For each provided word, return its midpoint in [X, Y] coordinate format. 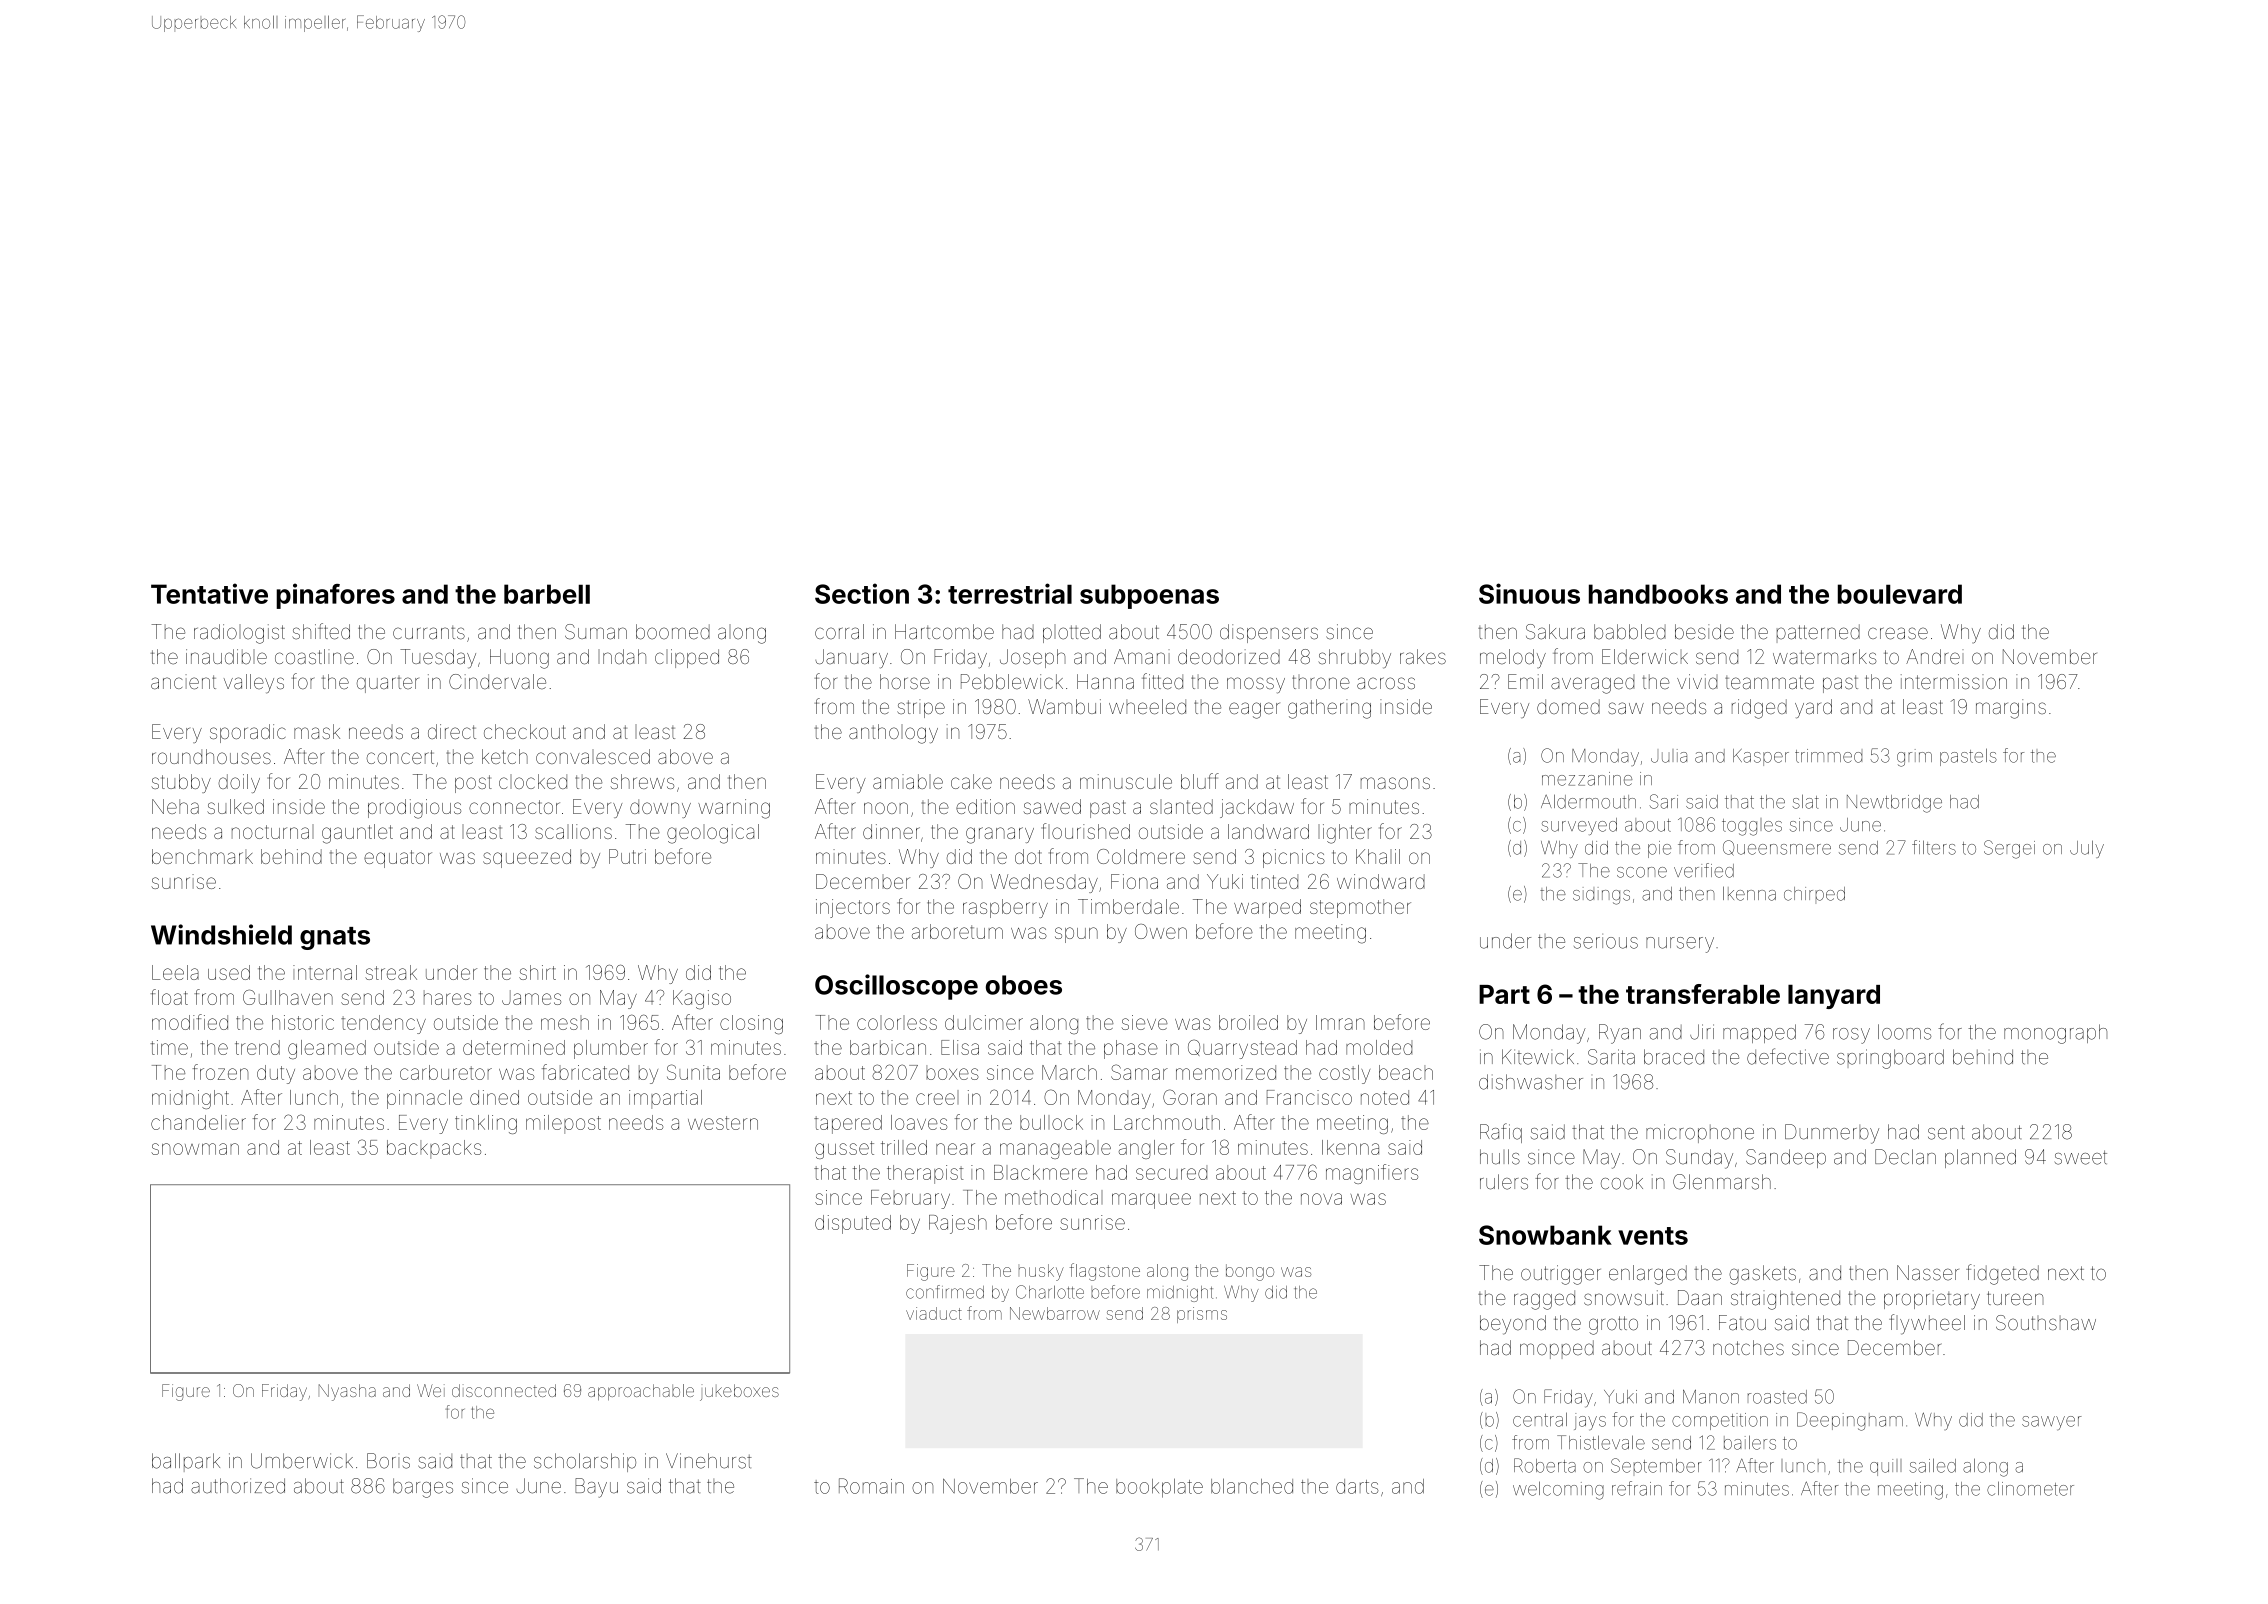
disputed [853, 1224]
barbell [547, 594]
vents [1653, 1236]
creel [937, 1097]
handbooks [1658, 594]
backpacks [434, 1149]
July [2087, 849]
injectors [853, 908]
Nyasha [347, 1392]
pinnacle [424, 1099]
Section [862, 593]
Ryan [1620, 1034]
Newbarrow [1055, 1313]
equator [398, 859]
